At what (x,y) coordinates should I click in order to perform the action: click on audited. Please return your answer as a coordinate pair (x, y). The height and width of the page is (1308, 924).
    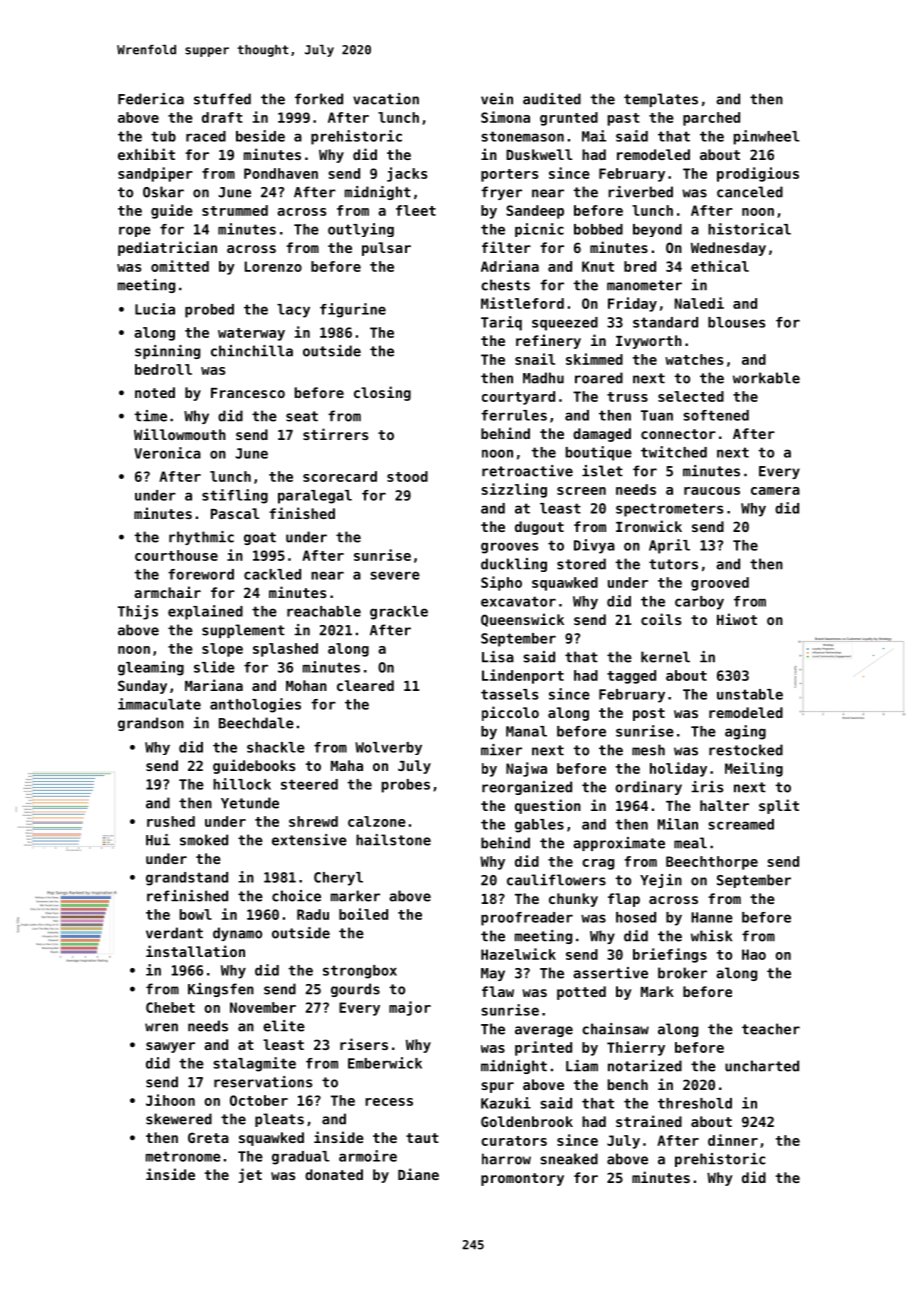
    Looking at the image, I should click on (552, 99).
